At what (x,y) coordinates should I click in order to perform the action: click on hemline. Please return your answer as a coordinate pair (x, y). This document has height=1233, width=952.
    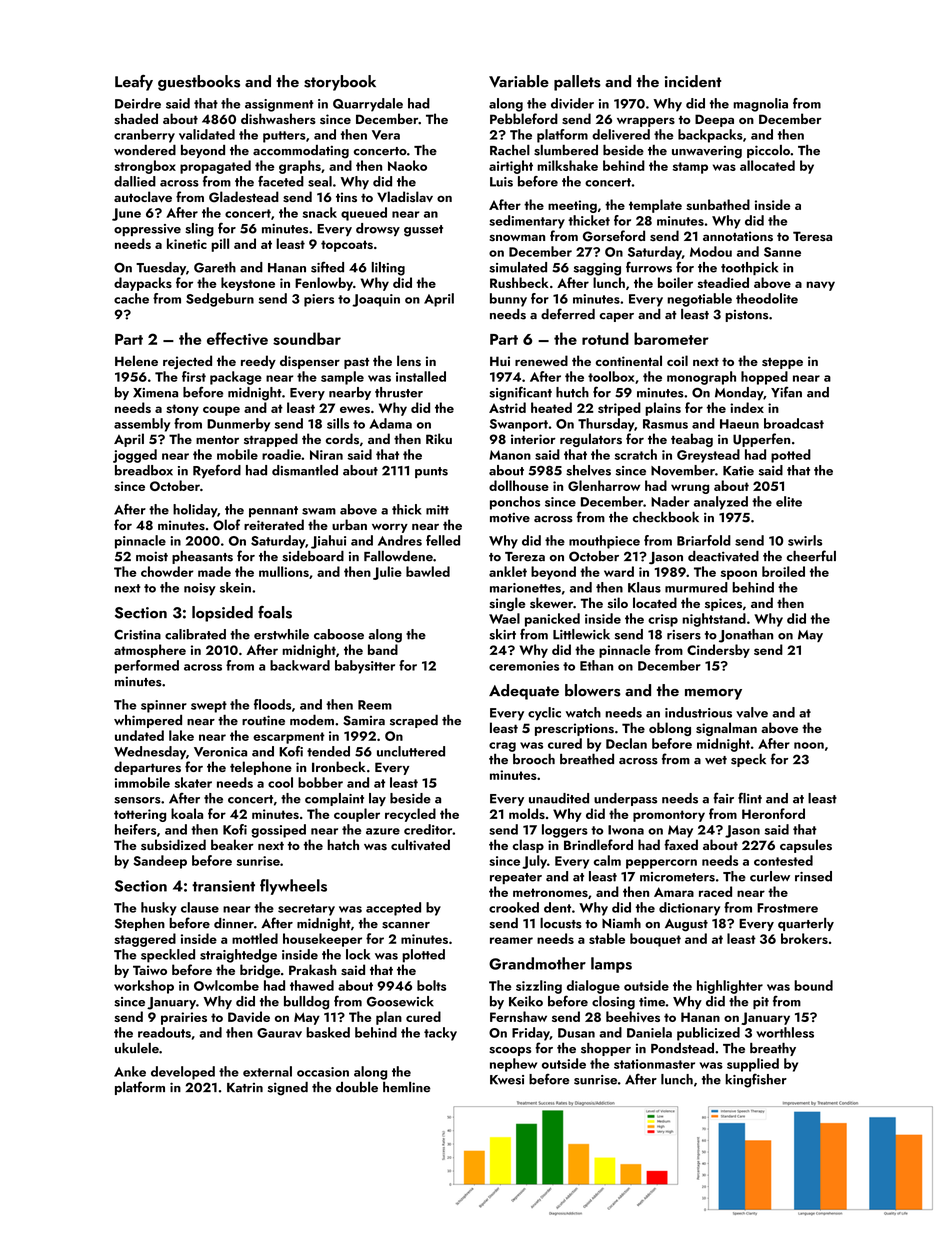
    Looking at the image, I should click on (407, 1087).
